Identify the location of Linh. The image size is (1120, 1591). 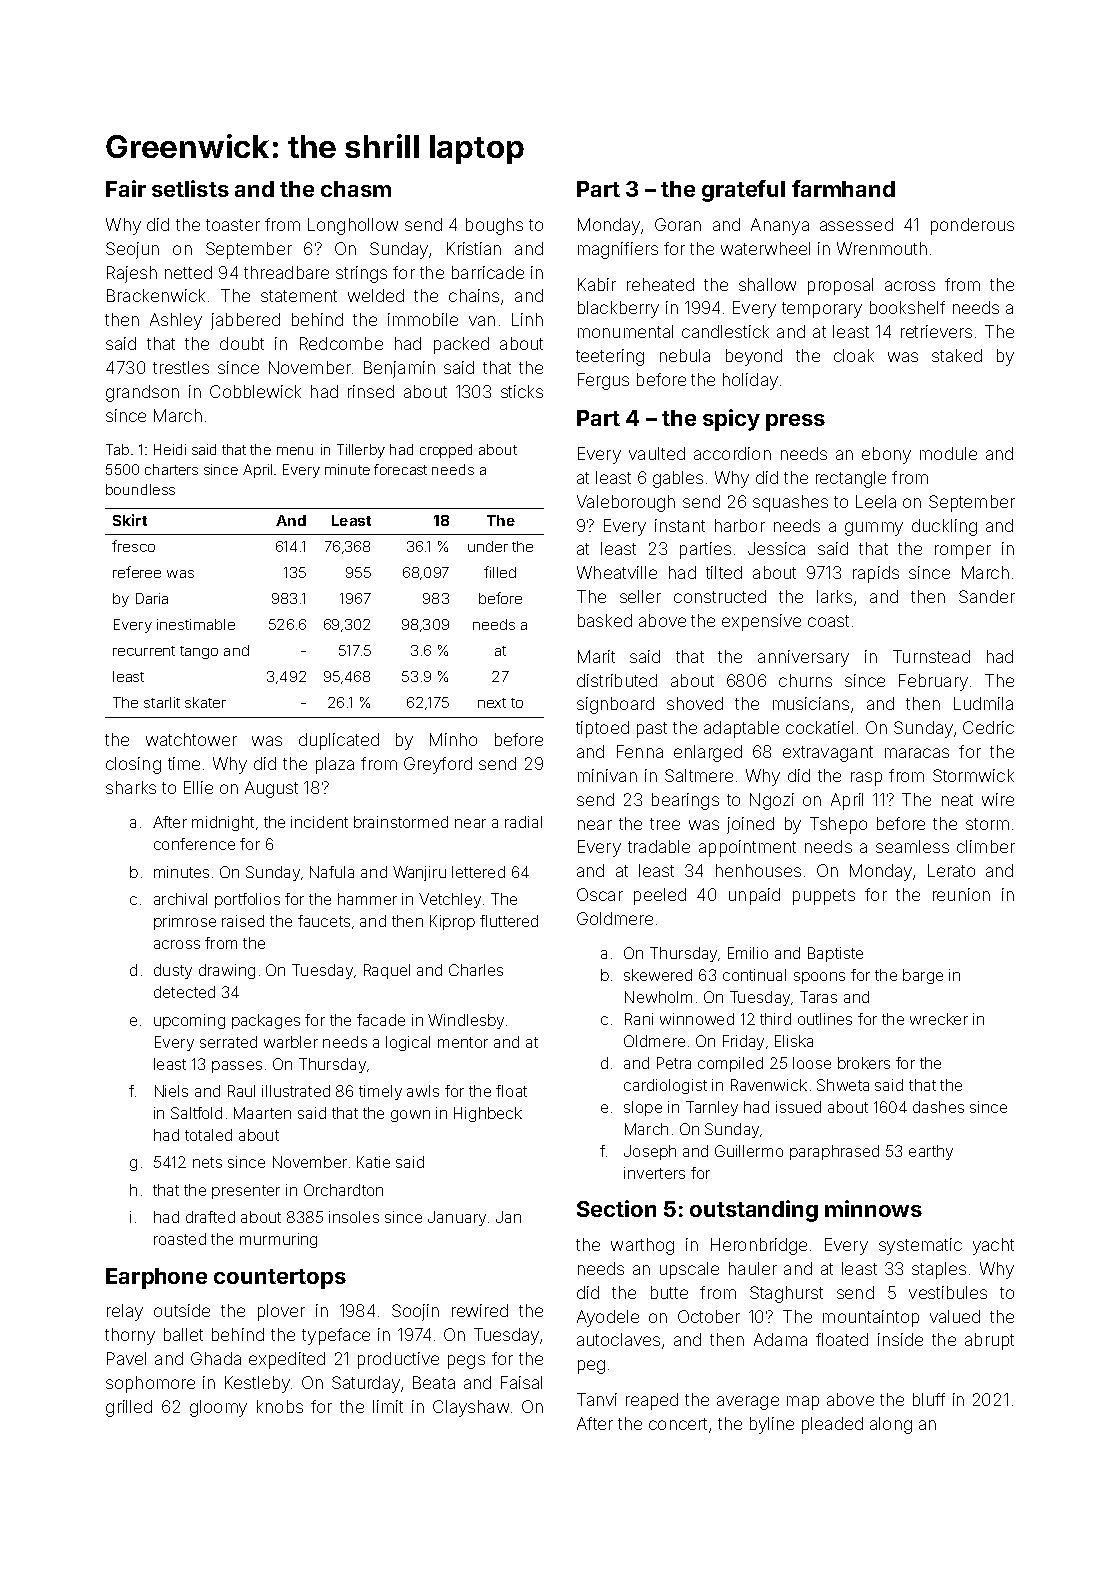
(527, 319).
